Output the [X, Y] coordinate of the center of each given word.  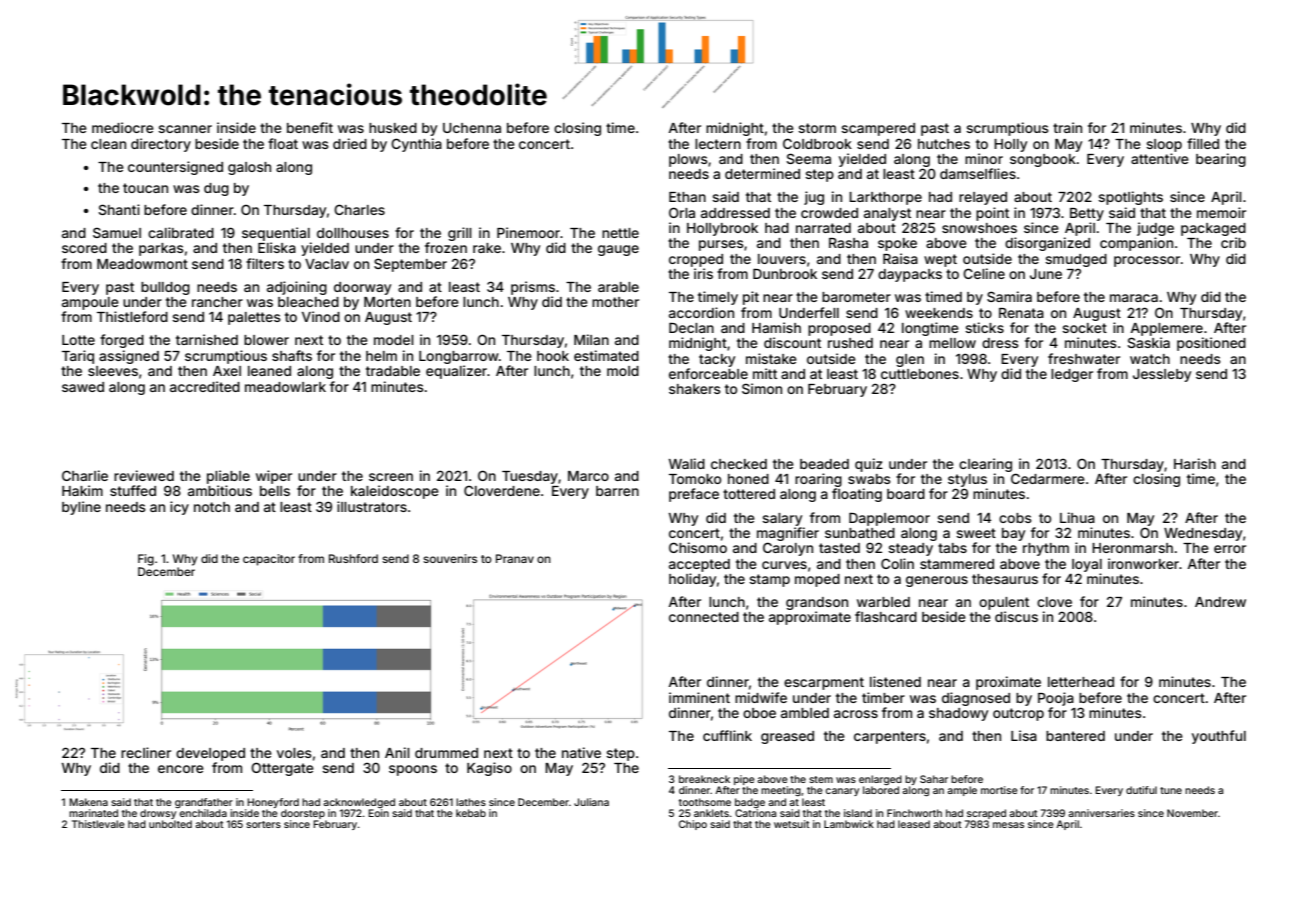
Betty [1087, 214]
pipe [744, 780]
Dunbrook [785, 273]
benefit [310, 127]
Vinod [321, 316]
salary [782, 519]
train [1067, 127]
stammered [957, 564]
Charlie [85, 475]
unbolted [170, 824]
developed [210, 754]
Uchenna [472, 128]
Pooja [1056, 699]
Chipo [693, 825]
